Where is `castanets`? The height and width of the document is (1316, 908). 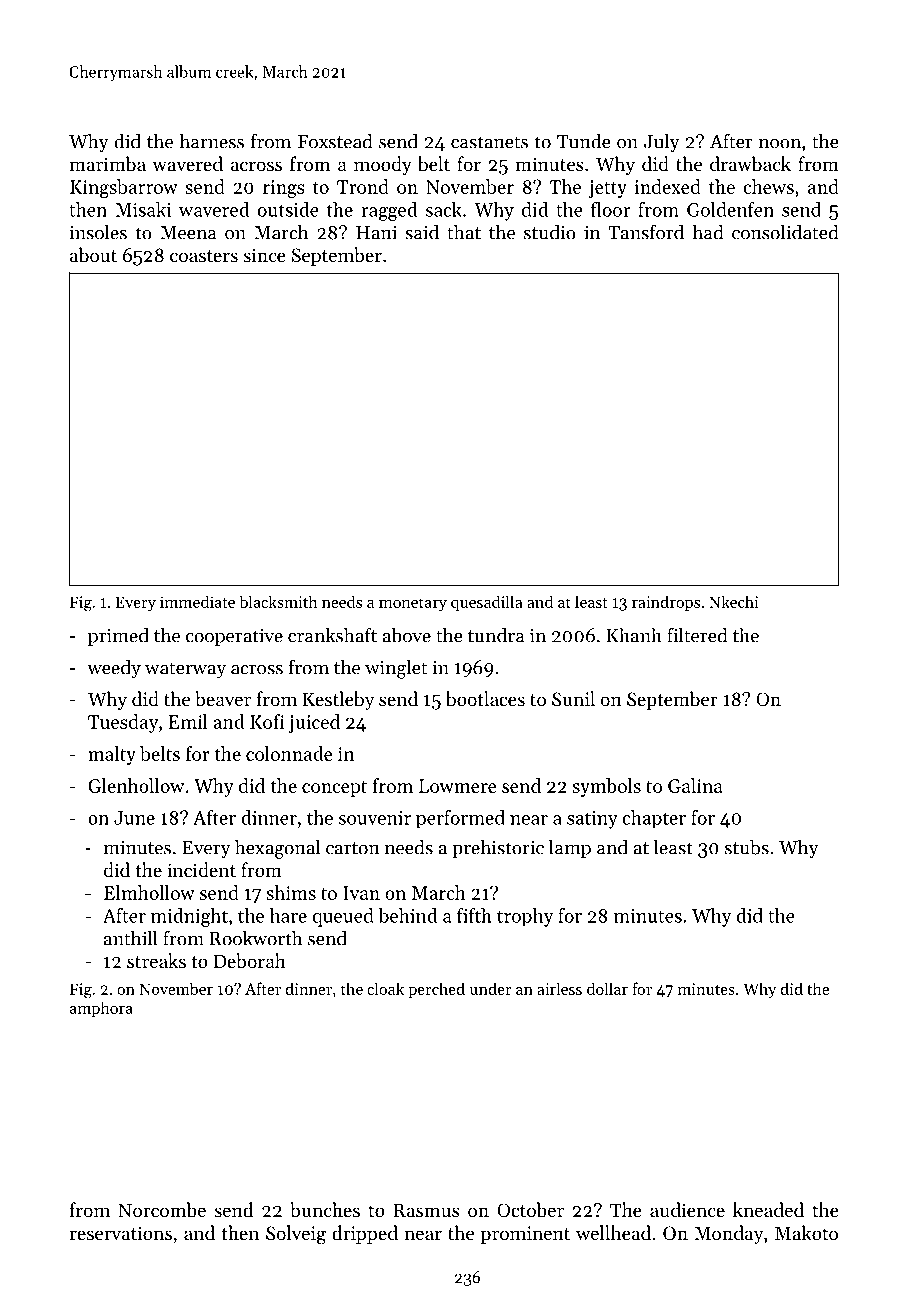
castanets is located at coordinates (489, 142).
